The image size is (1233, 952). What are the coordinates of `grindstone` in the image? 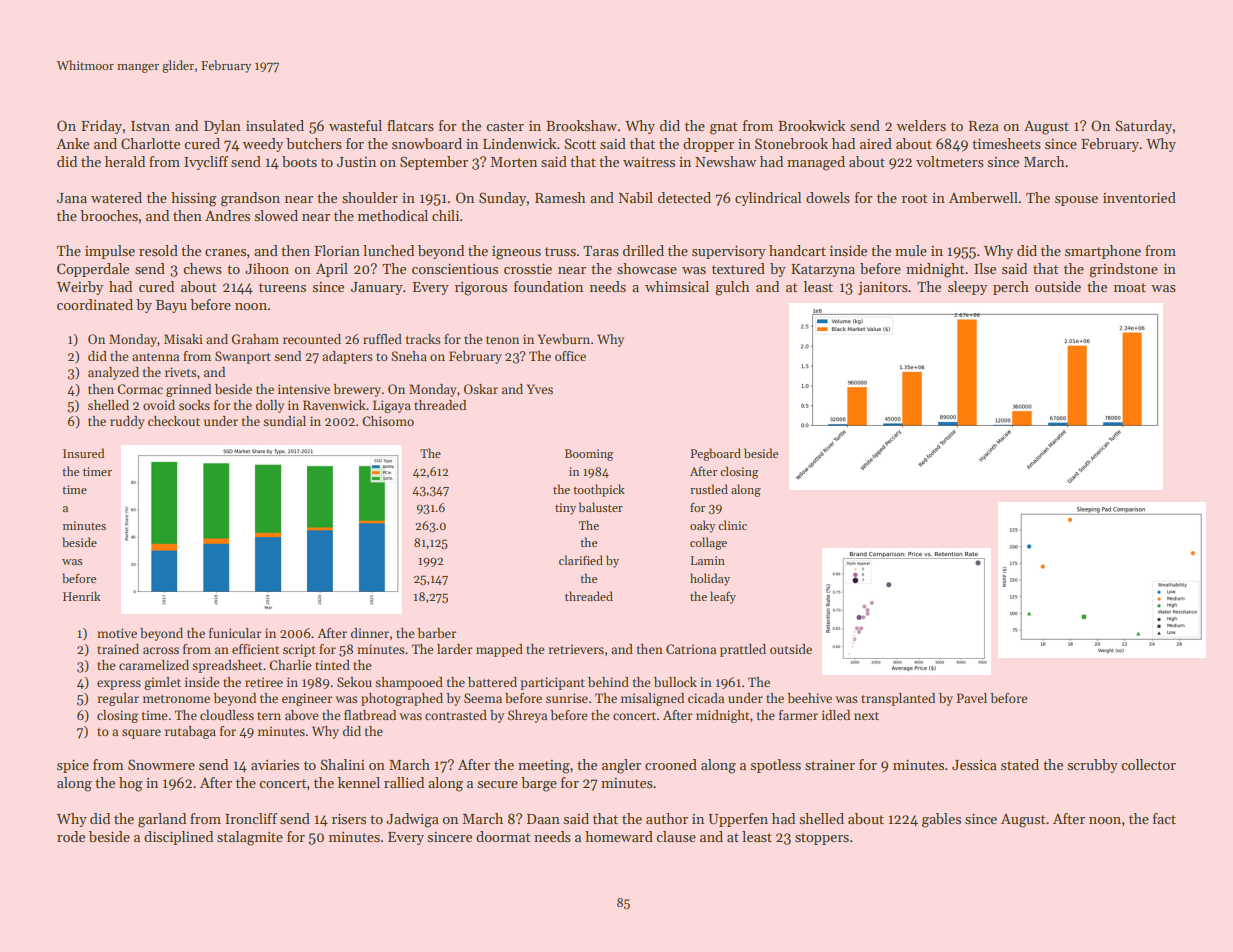 It's located at (1123, 270).
